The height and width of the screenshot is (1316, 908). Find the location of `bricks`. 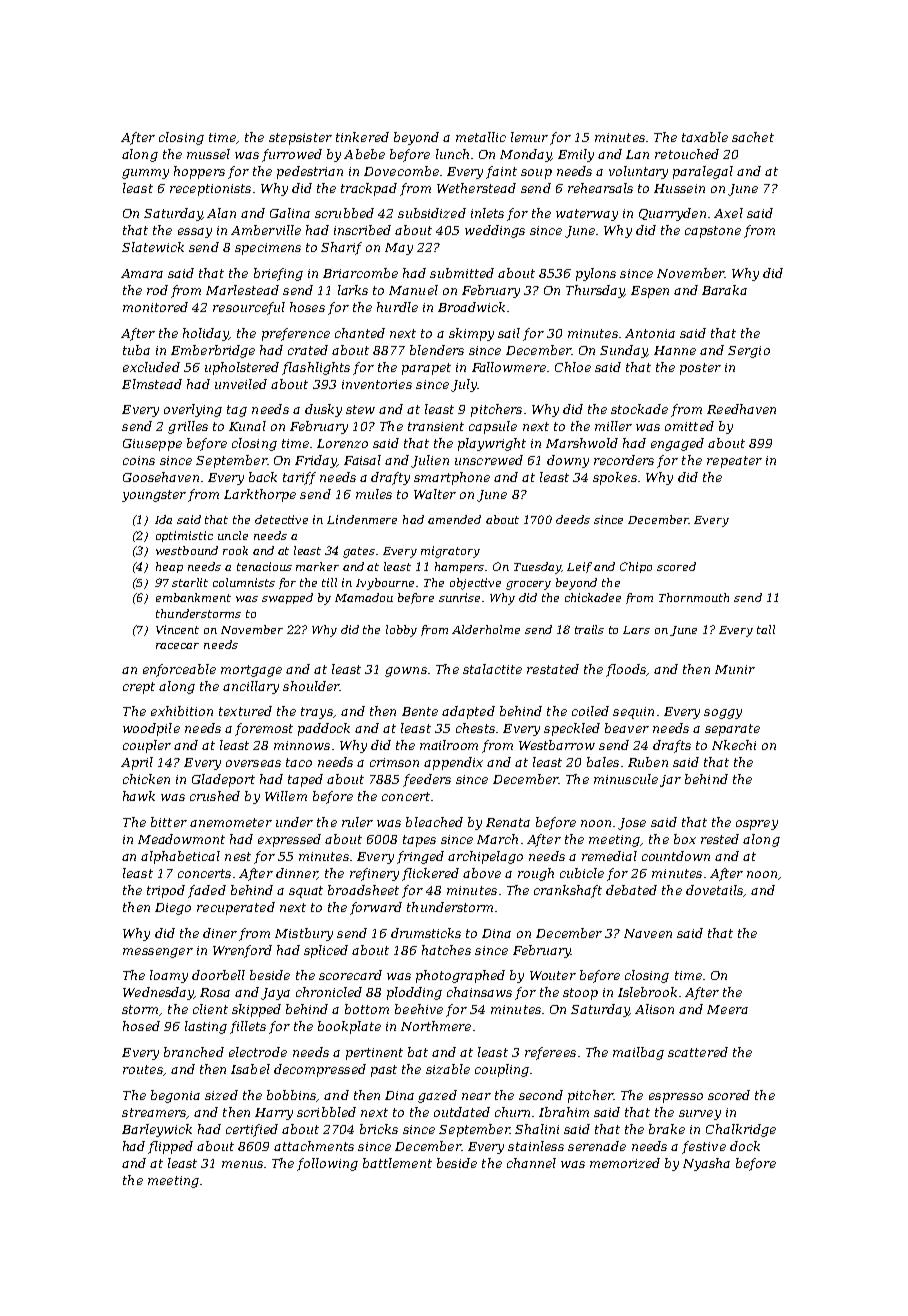

bricks is located at coordinates (379, 1129).
